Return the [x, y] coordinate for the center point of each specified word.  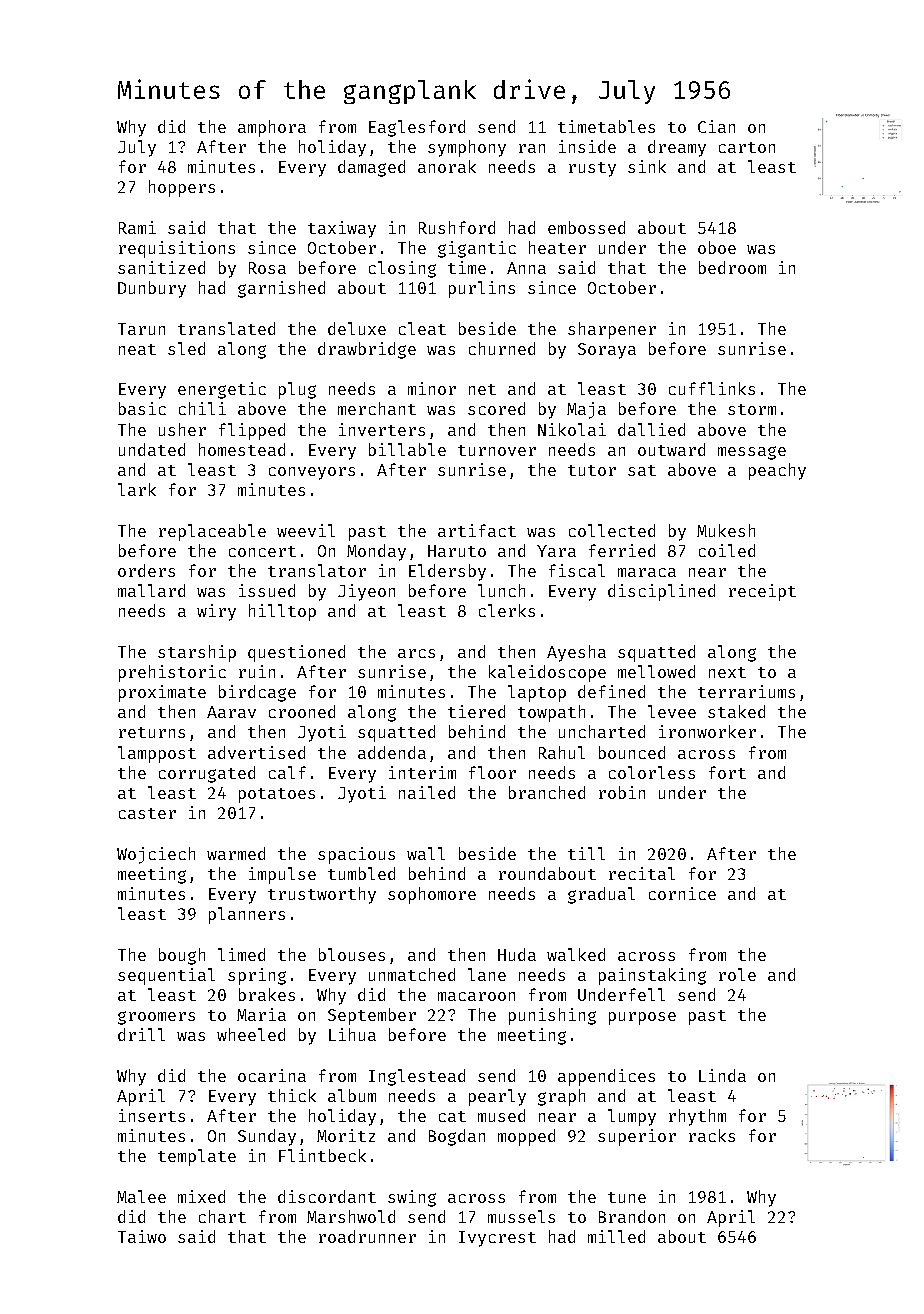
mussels [521, 1216]
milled [616, 1236]
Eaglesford [417, 128]
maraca [647, 572]
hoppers [182, 188]
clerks [507, 610]
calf [287, 772]
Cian [716, 126]
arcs [416, 653]
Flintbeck [322, 1155]
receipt [762, 592]
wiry [216, 612]
